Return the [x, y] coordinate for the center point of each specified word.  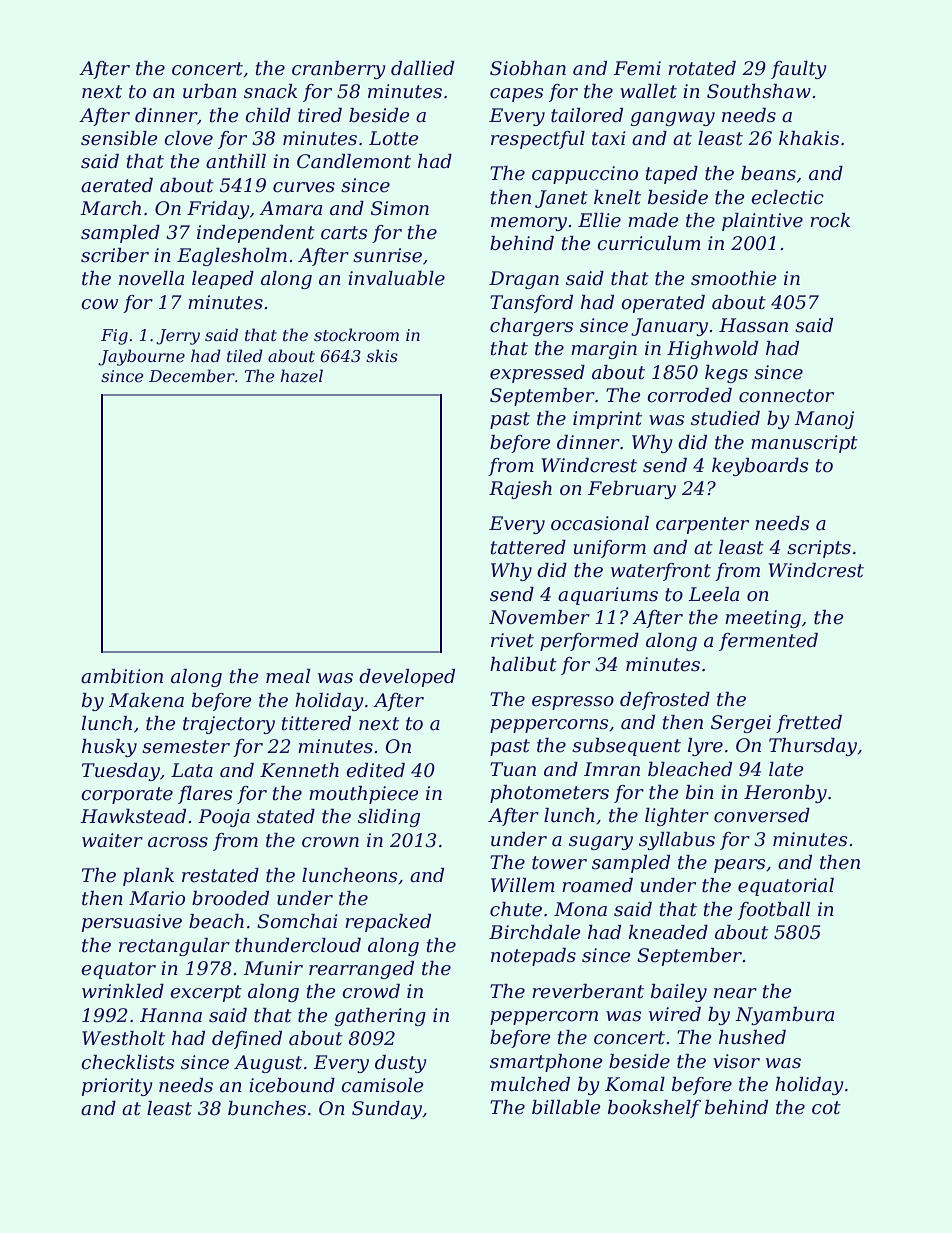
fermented [768, 642]
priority [117, 1087]
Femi [637, 68]
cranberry [339, 70]
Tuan [513, 769]
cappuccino [585, 175]
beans [768, 173]
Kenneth [299, 770]
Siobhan [528, 68]
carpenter [702, 525]
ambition [122, 676]
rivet [512, 640]
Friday [218, 210]
